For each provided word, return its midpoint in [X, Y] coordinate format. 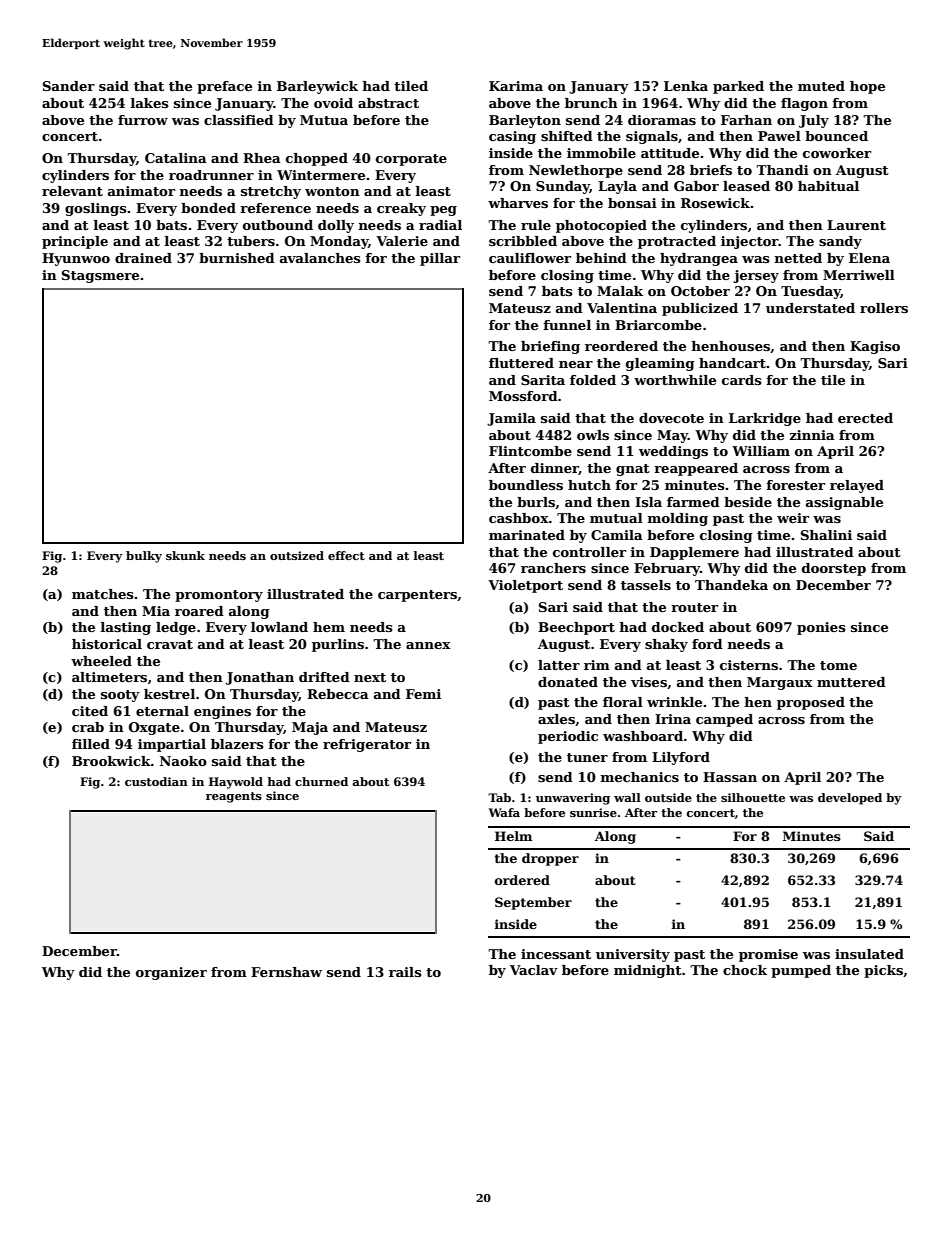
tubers [251, 241]
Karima [516, 86]
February [667, 569]
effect [346, 555]
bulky [144, 557]
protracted [677, 242]
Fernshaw [286, 972]
